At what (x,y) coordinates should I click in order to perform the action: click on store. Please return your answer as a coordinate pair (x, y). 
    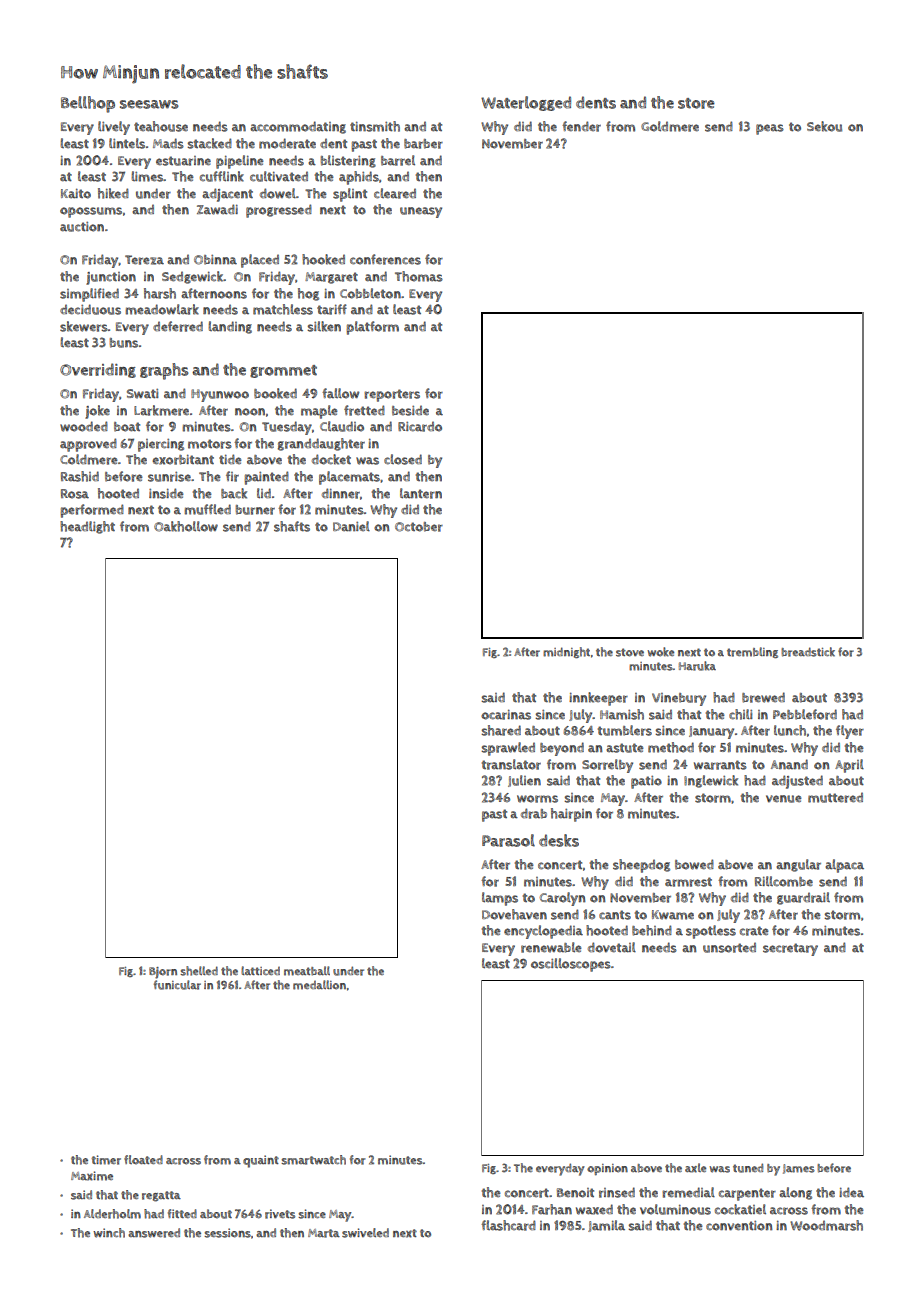
    Looking at the image, I should click on (696, 103).
